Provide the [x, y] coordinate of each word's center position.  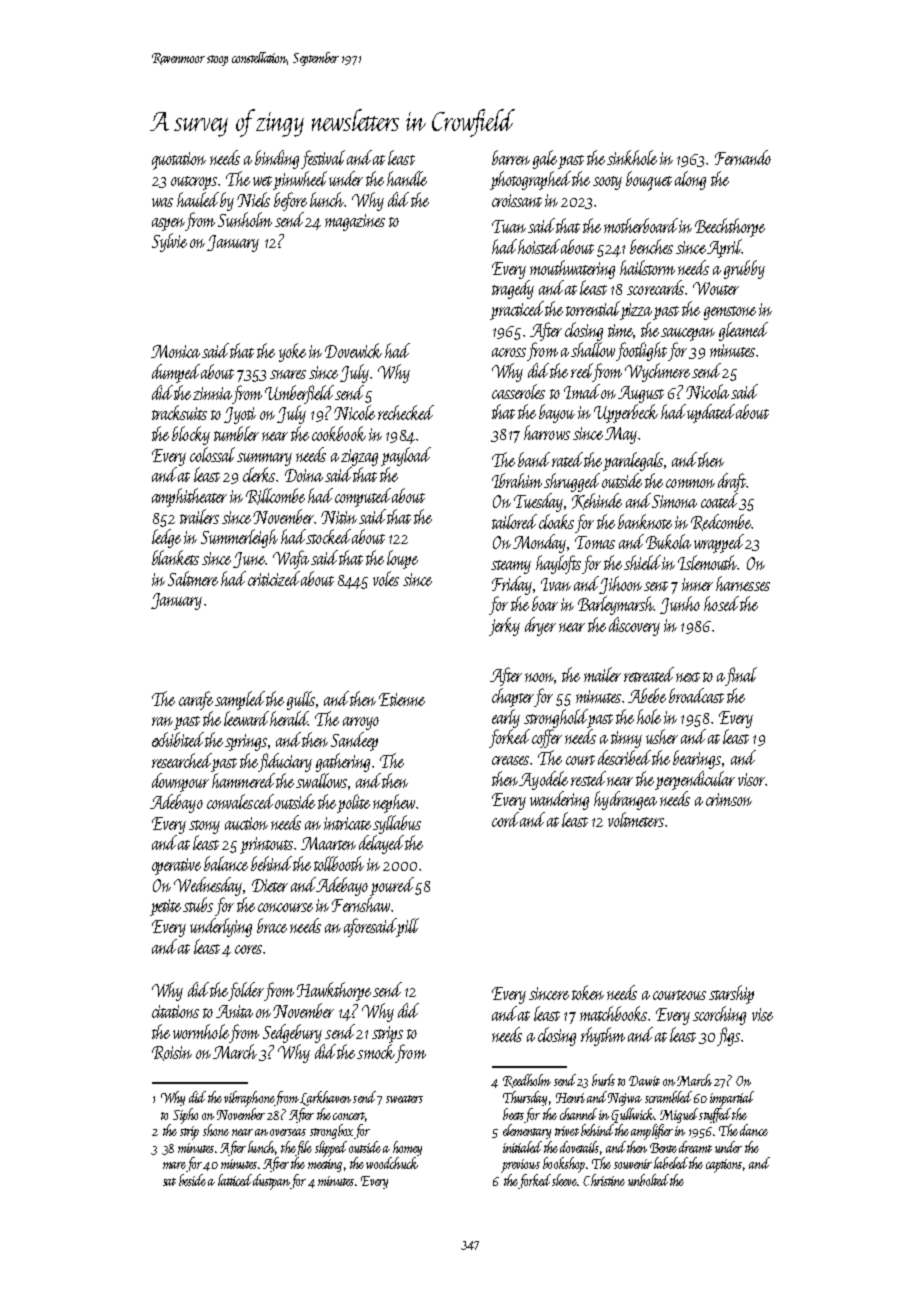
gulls [301, 700]
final [741, 676]
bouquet [649, 181]
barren [511, 157]
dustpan [272, 1182]
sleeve [564, 1180]
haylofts [558, 564]
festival [323, 159]
